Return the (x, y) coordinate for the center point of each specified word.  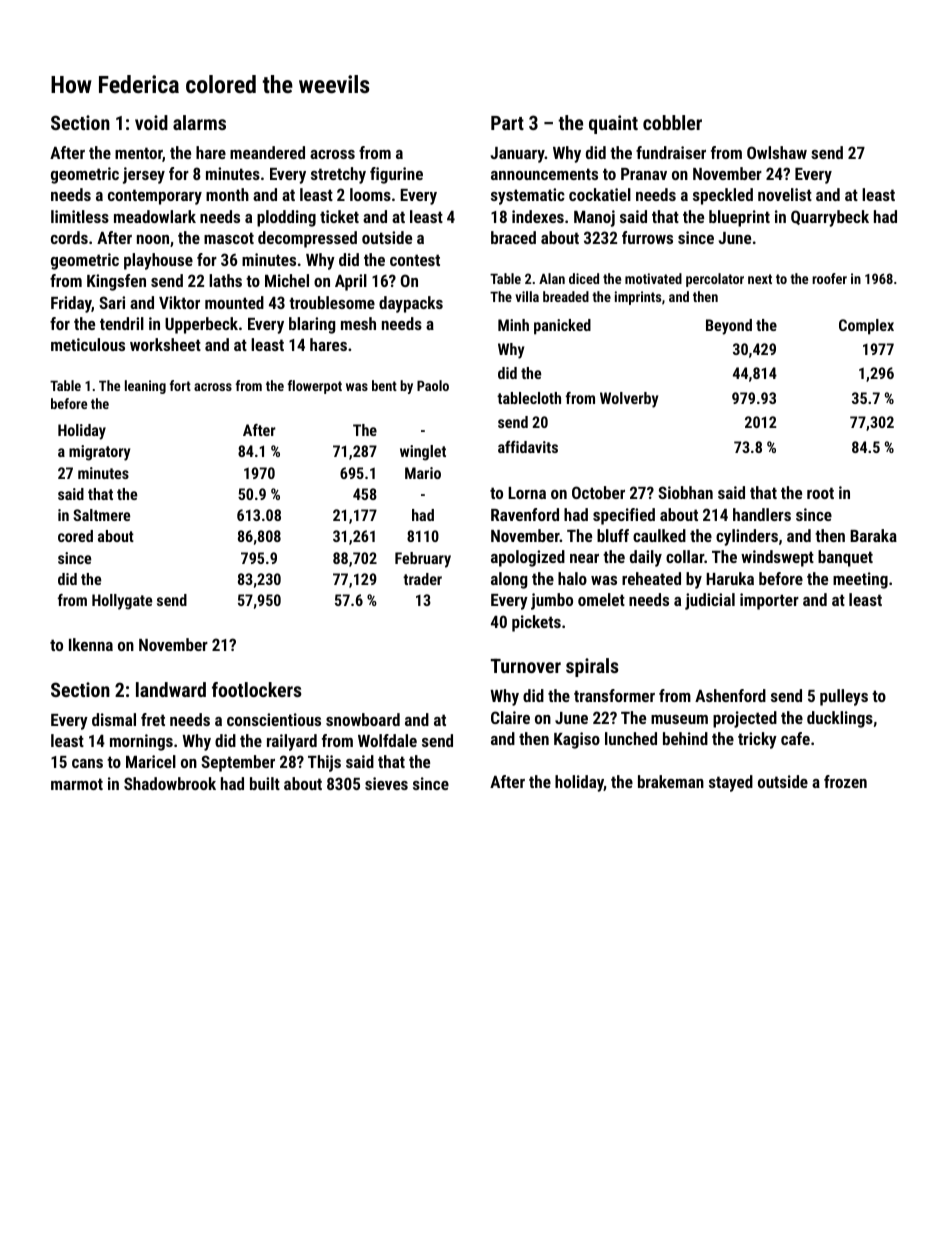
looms (370, 194)
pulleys (844, 697)
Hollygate (122, 602)
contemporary (155, 197)
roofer (829, 278)
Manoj (594, 218)
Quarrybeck (830, 218)
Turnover (526, 665)
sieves (386, 783)
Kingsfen (116, 282)
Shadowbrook (170, 783)
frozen (845, 781)
